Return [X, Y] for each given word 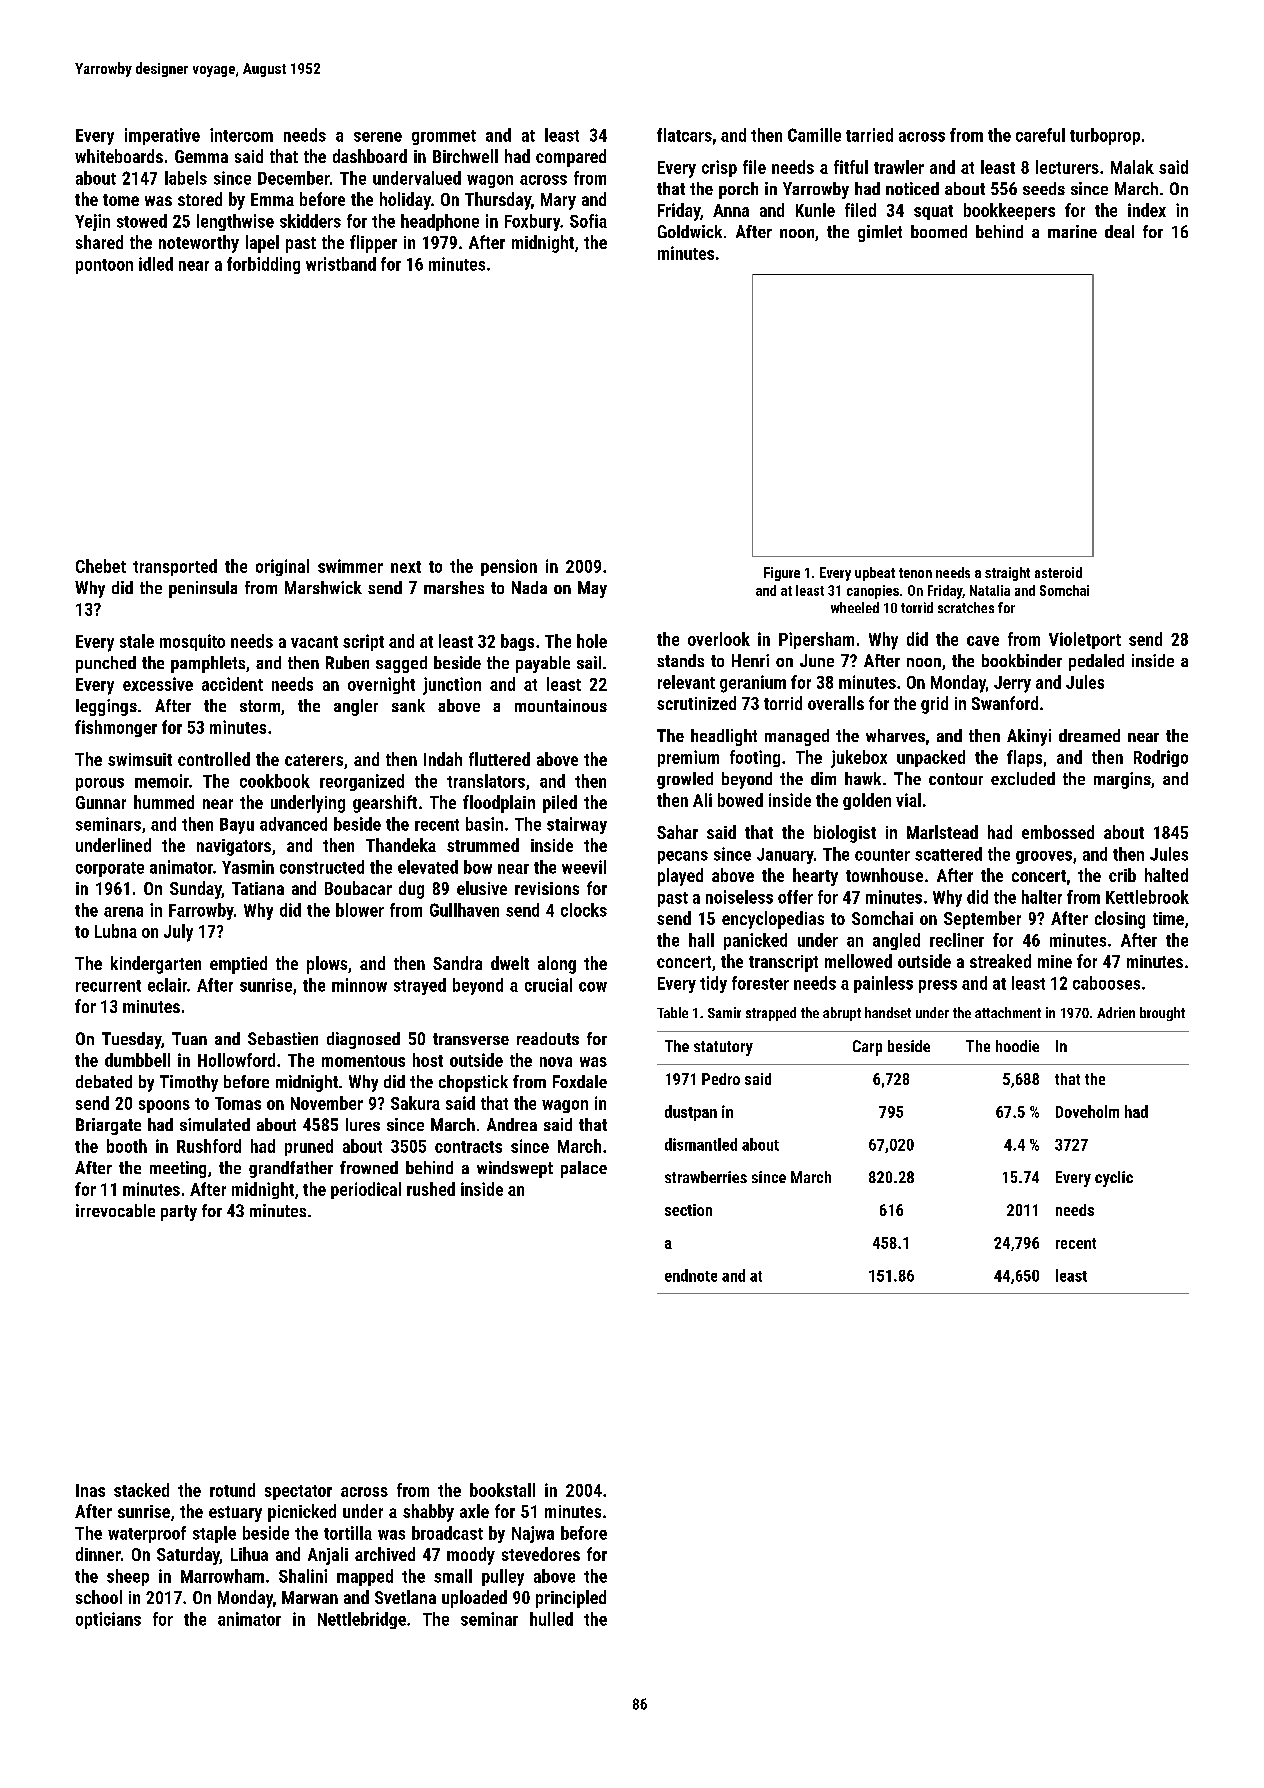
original [282, 567]
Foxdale [580, 1081]
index [1147, 210]
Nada [529, 587]
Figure [782, 574]
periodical [366, 1190]
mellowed [858, 961]
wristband [341, 264]
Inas [90, 1490]
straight [1007, 574]
